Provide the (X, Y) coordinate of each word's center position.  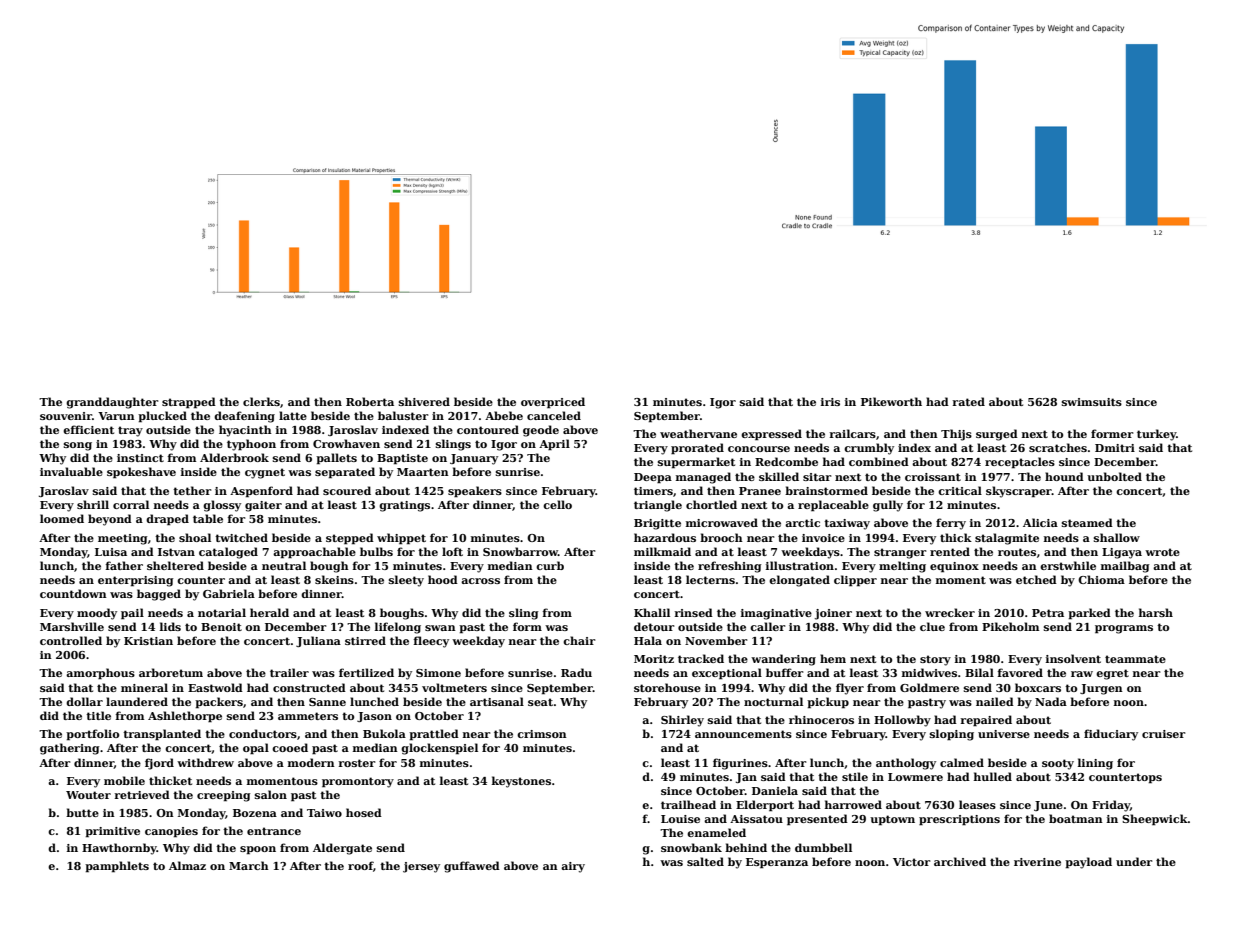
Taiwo (324, 813)
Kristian (148, 641)
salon (271, 794)
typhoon (251, 445)
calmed (962, 762)
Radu (576, 672)
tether (192, 490)
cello (557, 504)
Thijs (956, 435)
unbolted (1114, 476)
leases (977, 804)
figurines (740, 764)
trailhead (688, 804)
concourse (759, 449)
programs (1124, 629)
